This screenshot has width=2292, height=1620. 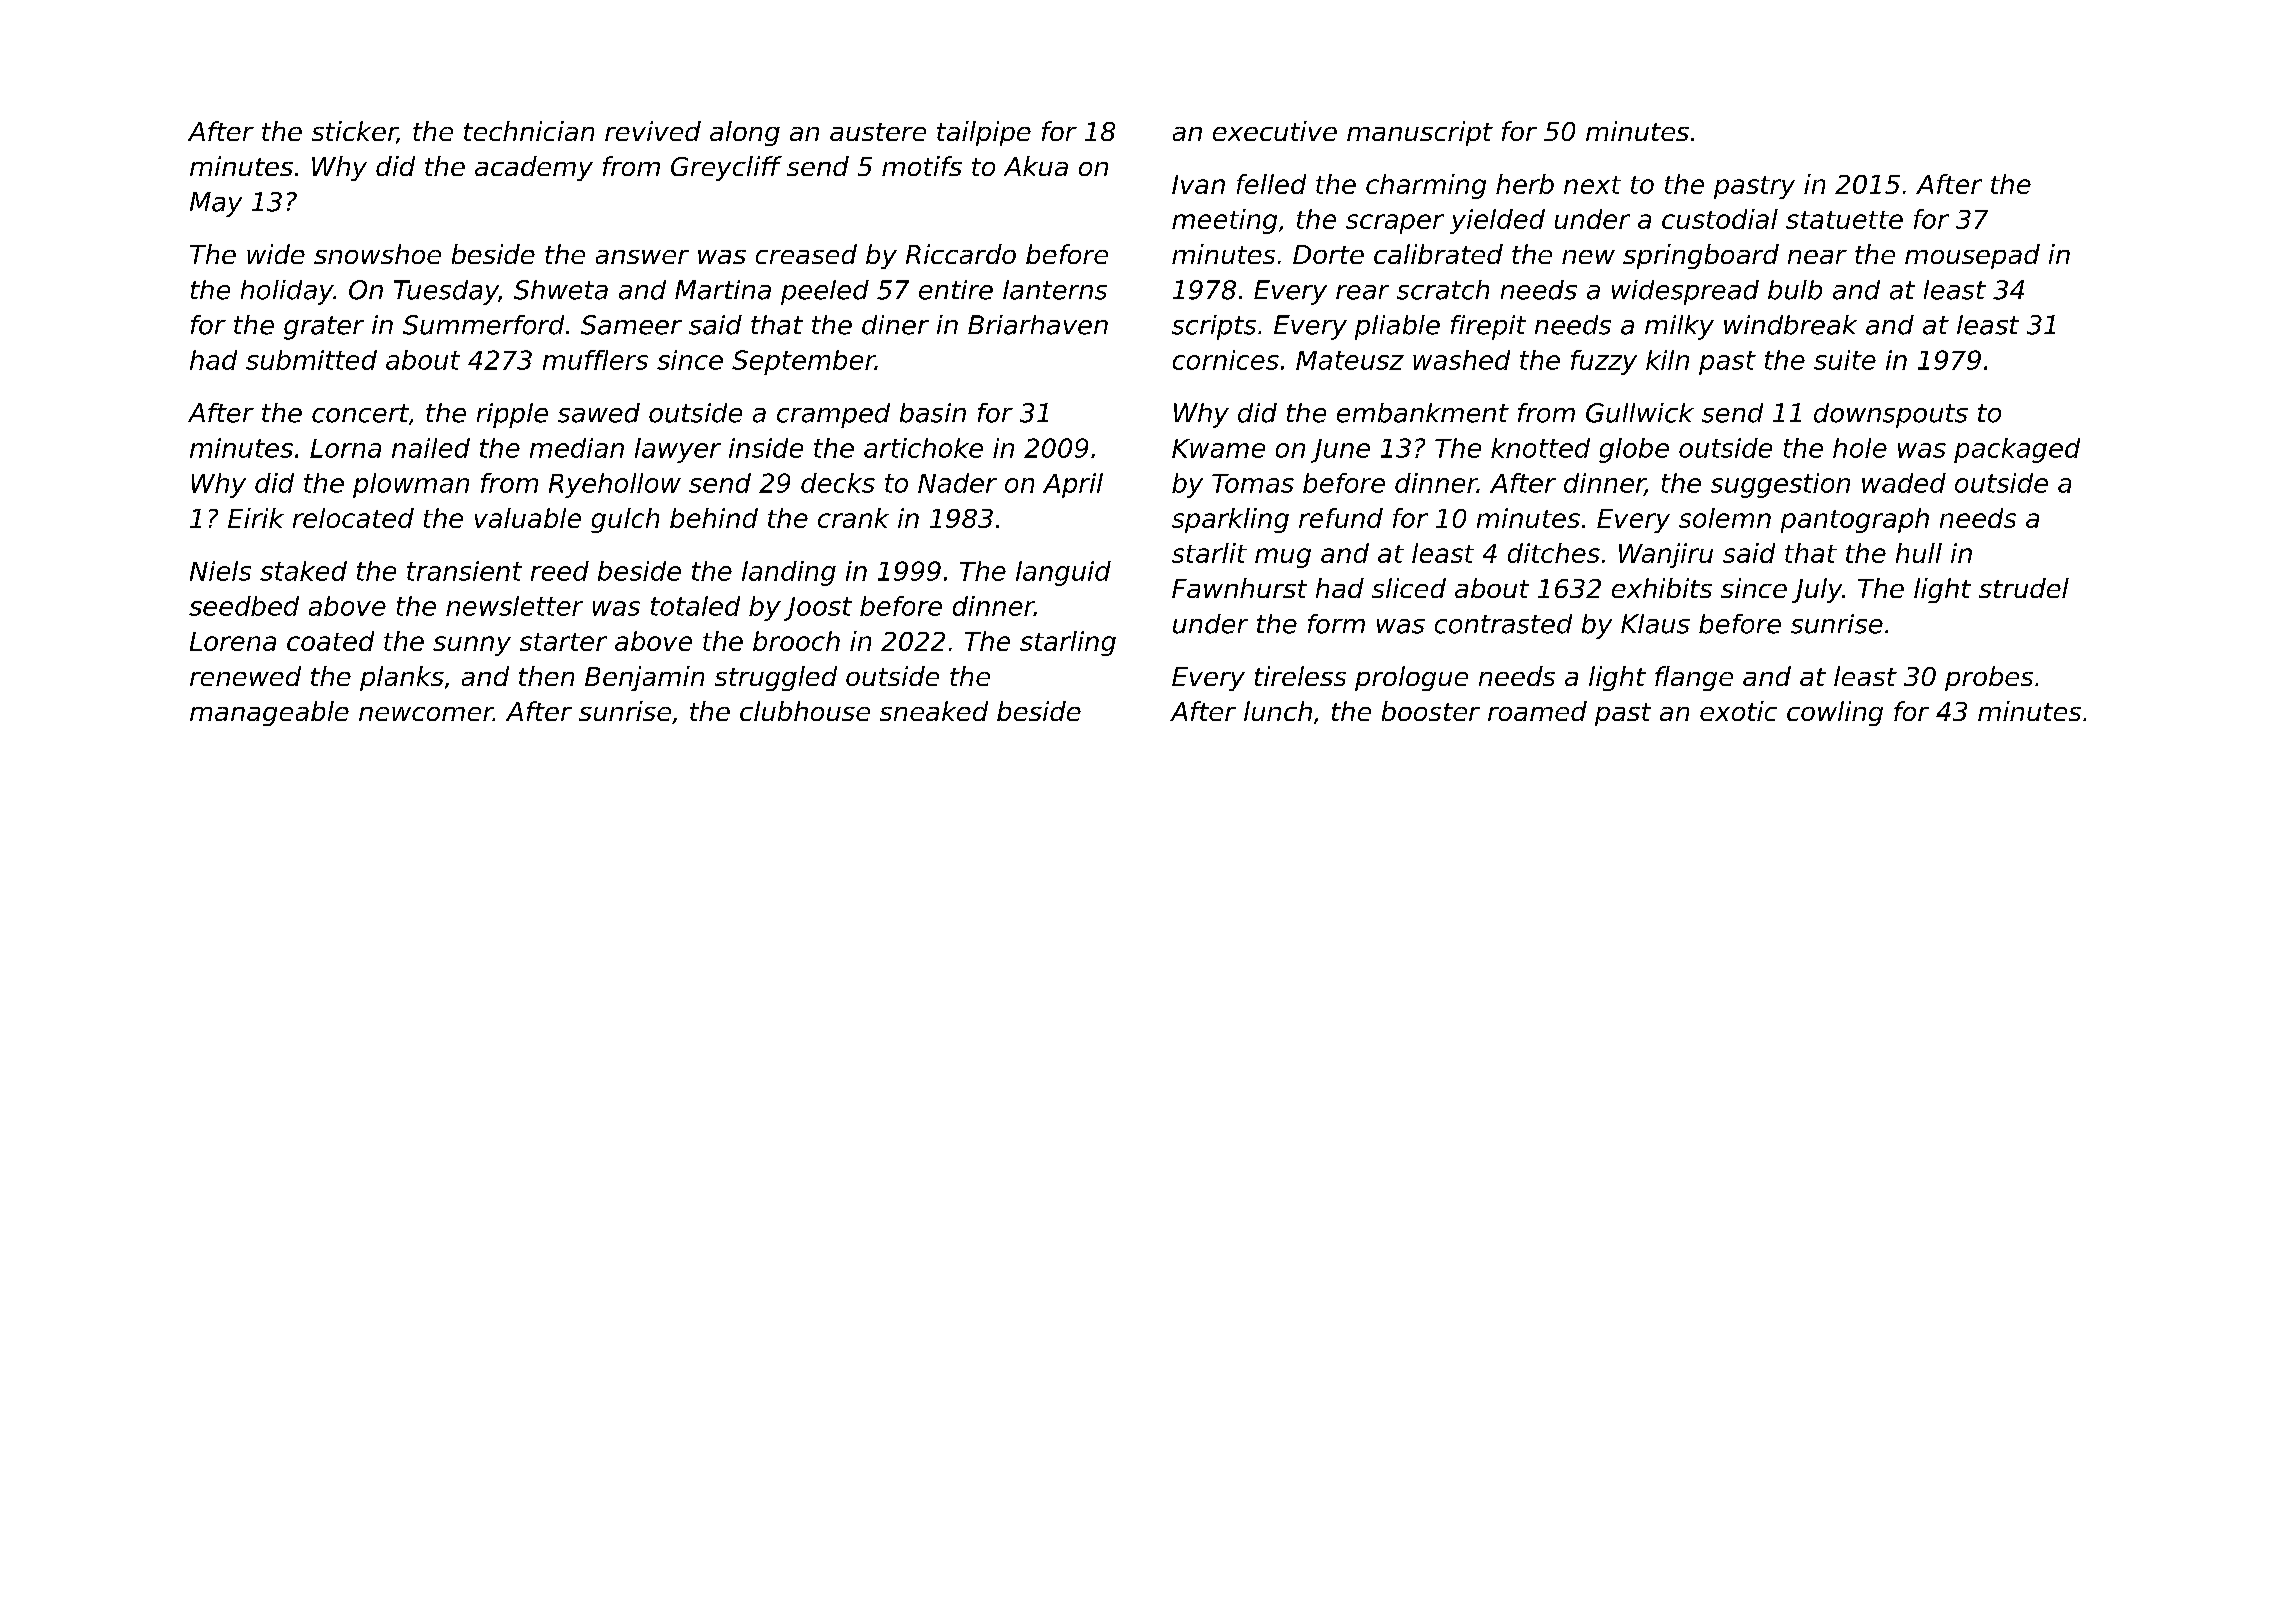 I want to click on suggestion, so click(x=1780, y=485).
